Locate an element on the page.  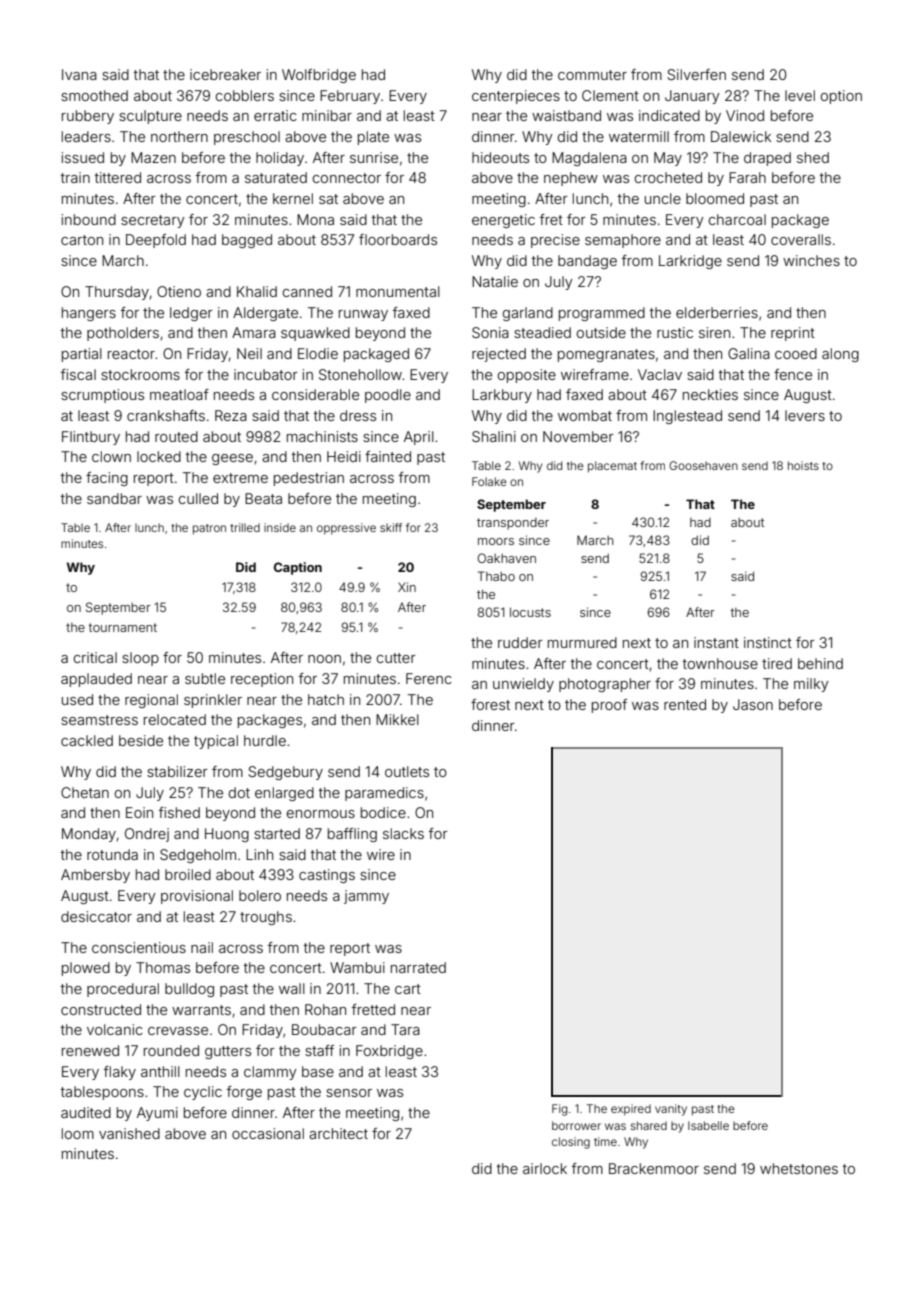
Rohan is located at coordinates (325, 1009).
